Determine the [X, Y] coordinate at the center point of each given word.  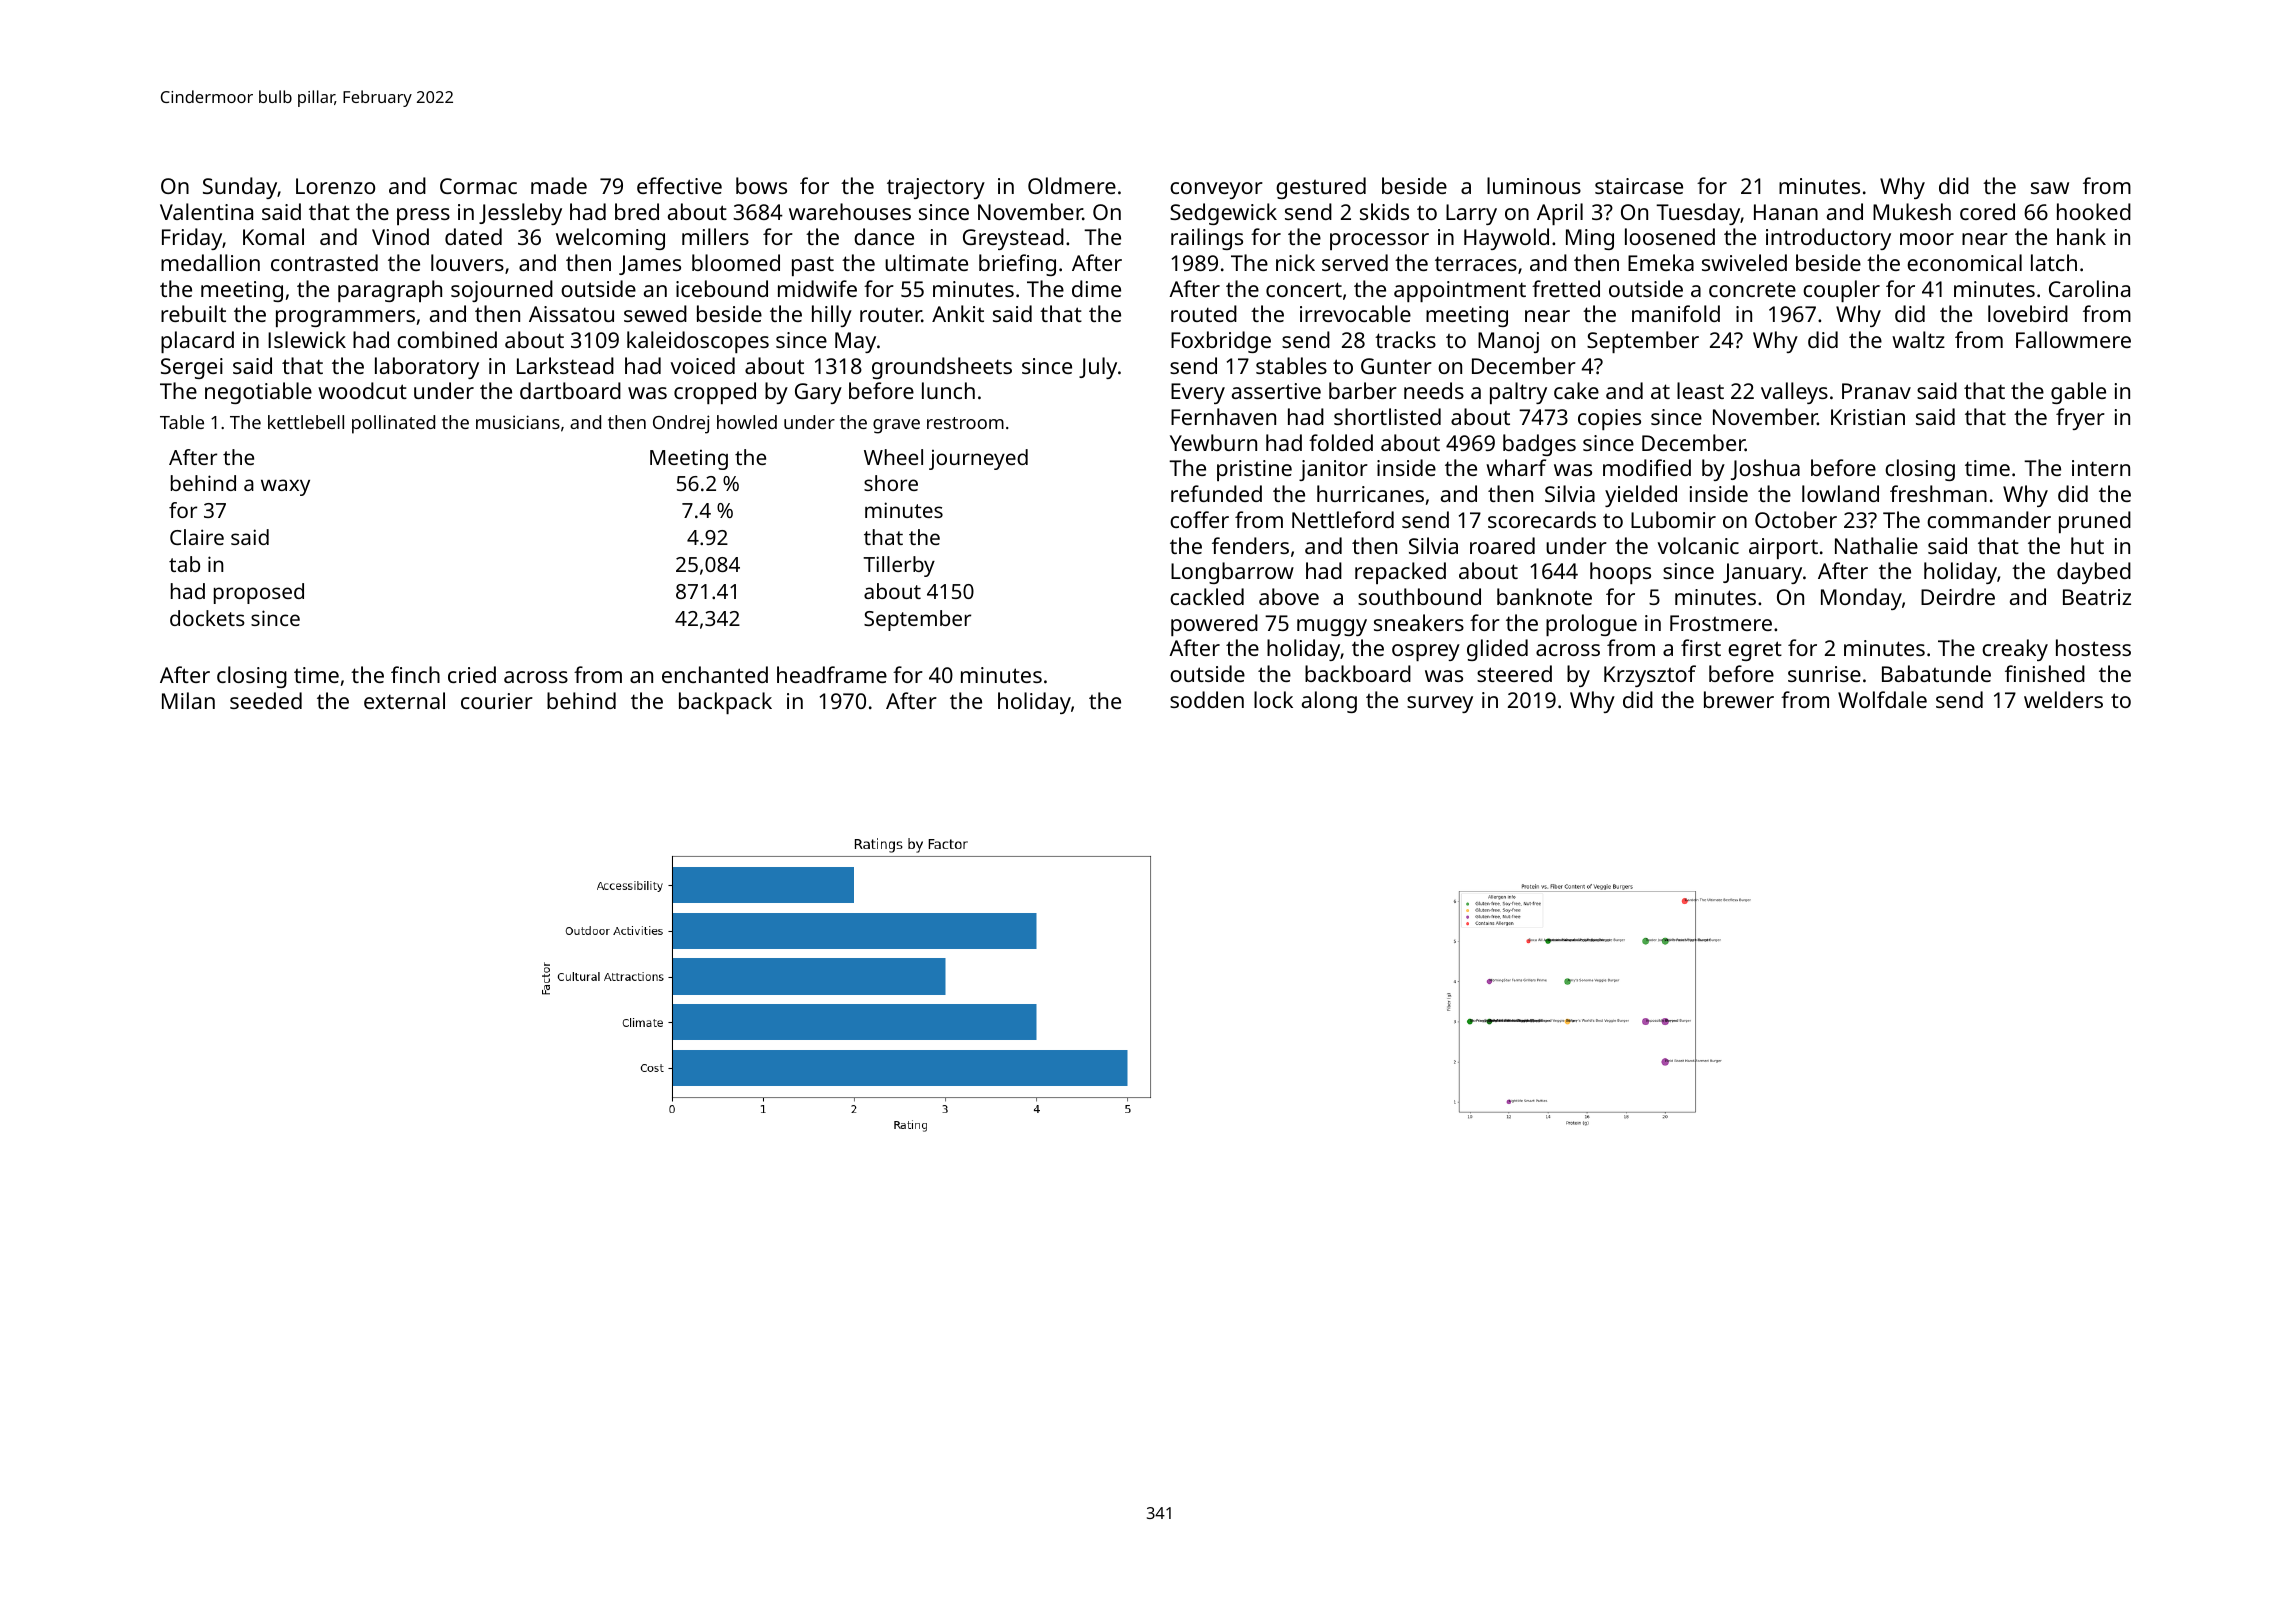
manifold [1676, 313]
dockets [207, 618]
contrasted [324, 262]
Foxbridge [1221, 342]
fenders [1250, 545]
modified [1647, 467]
